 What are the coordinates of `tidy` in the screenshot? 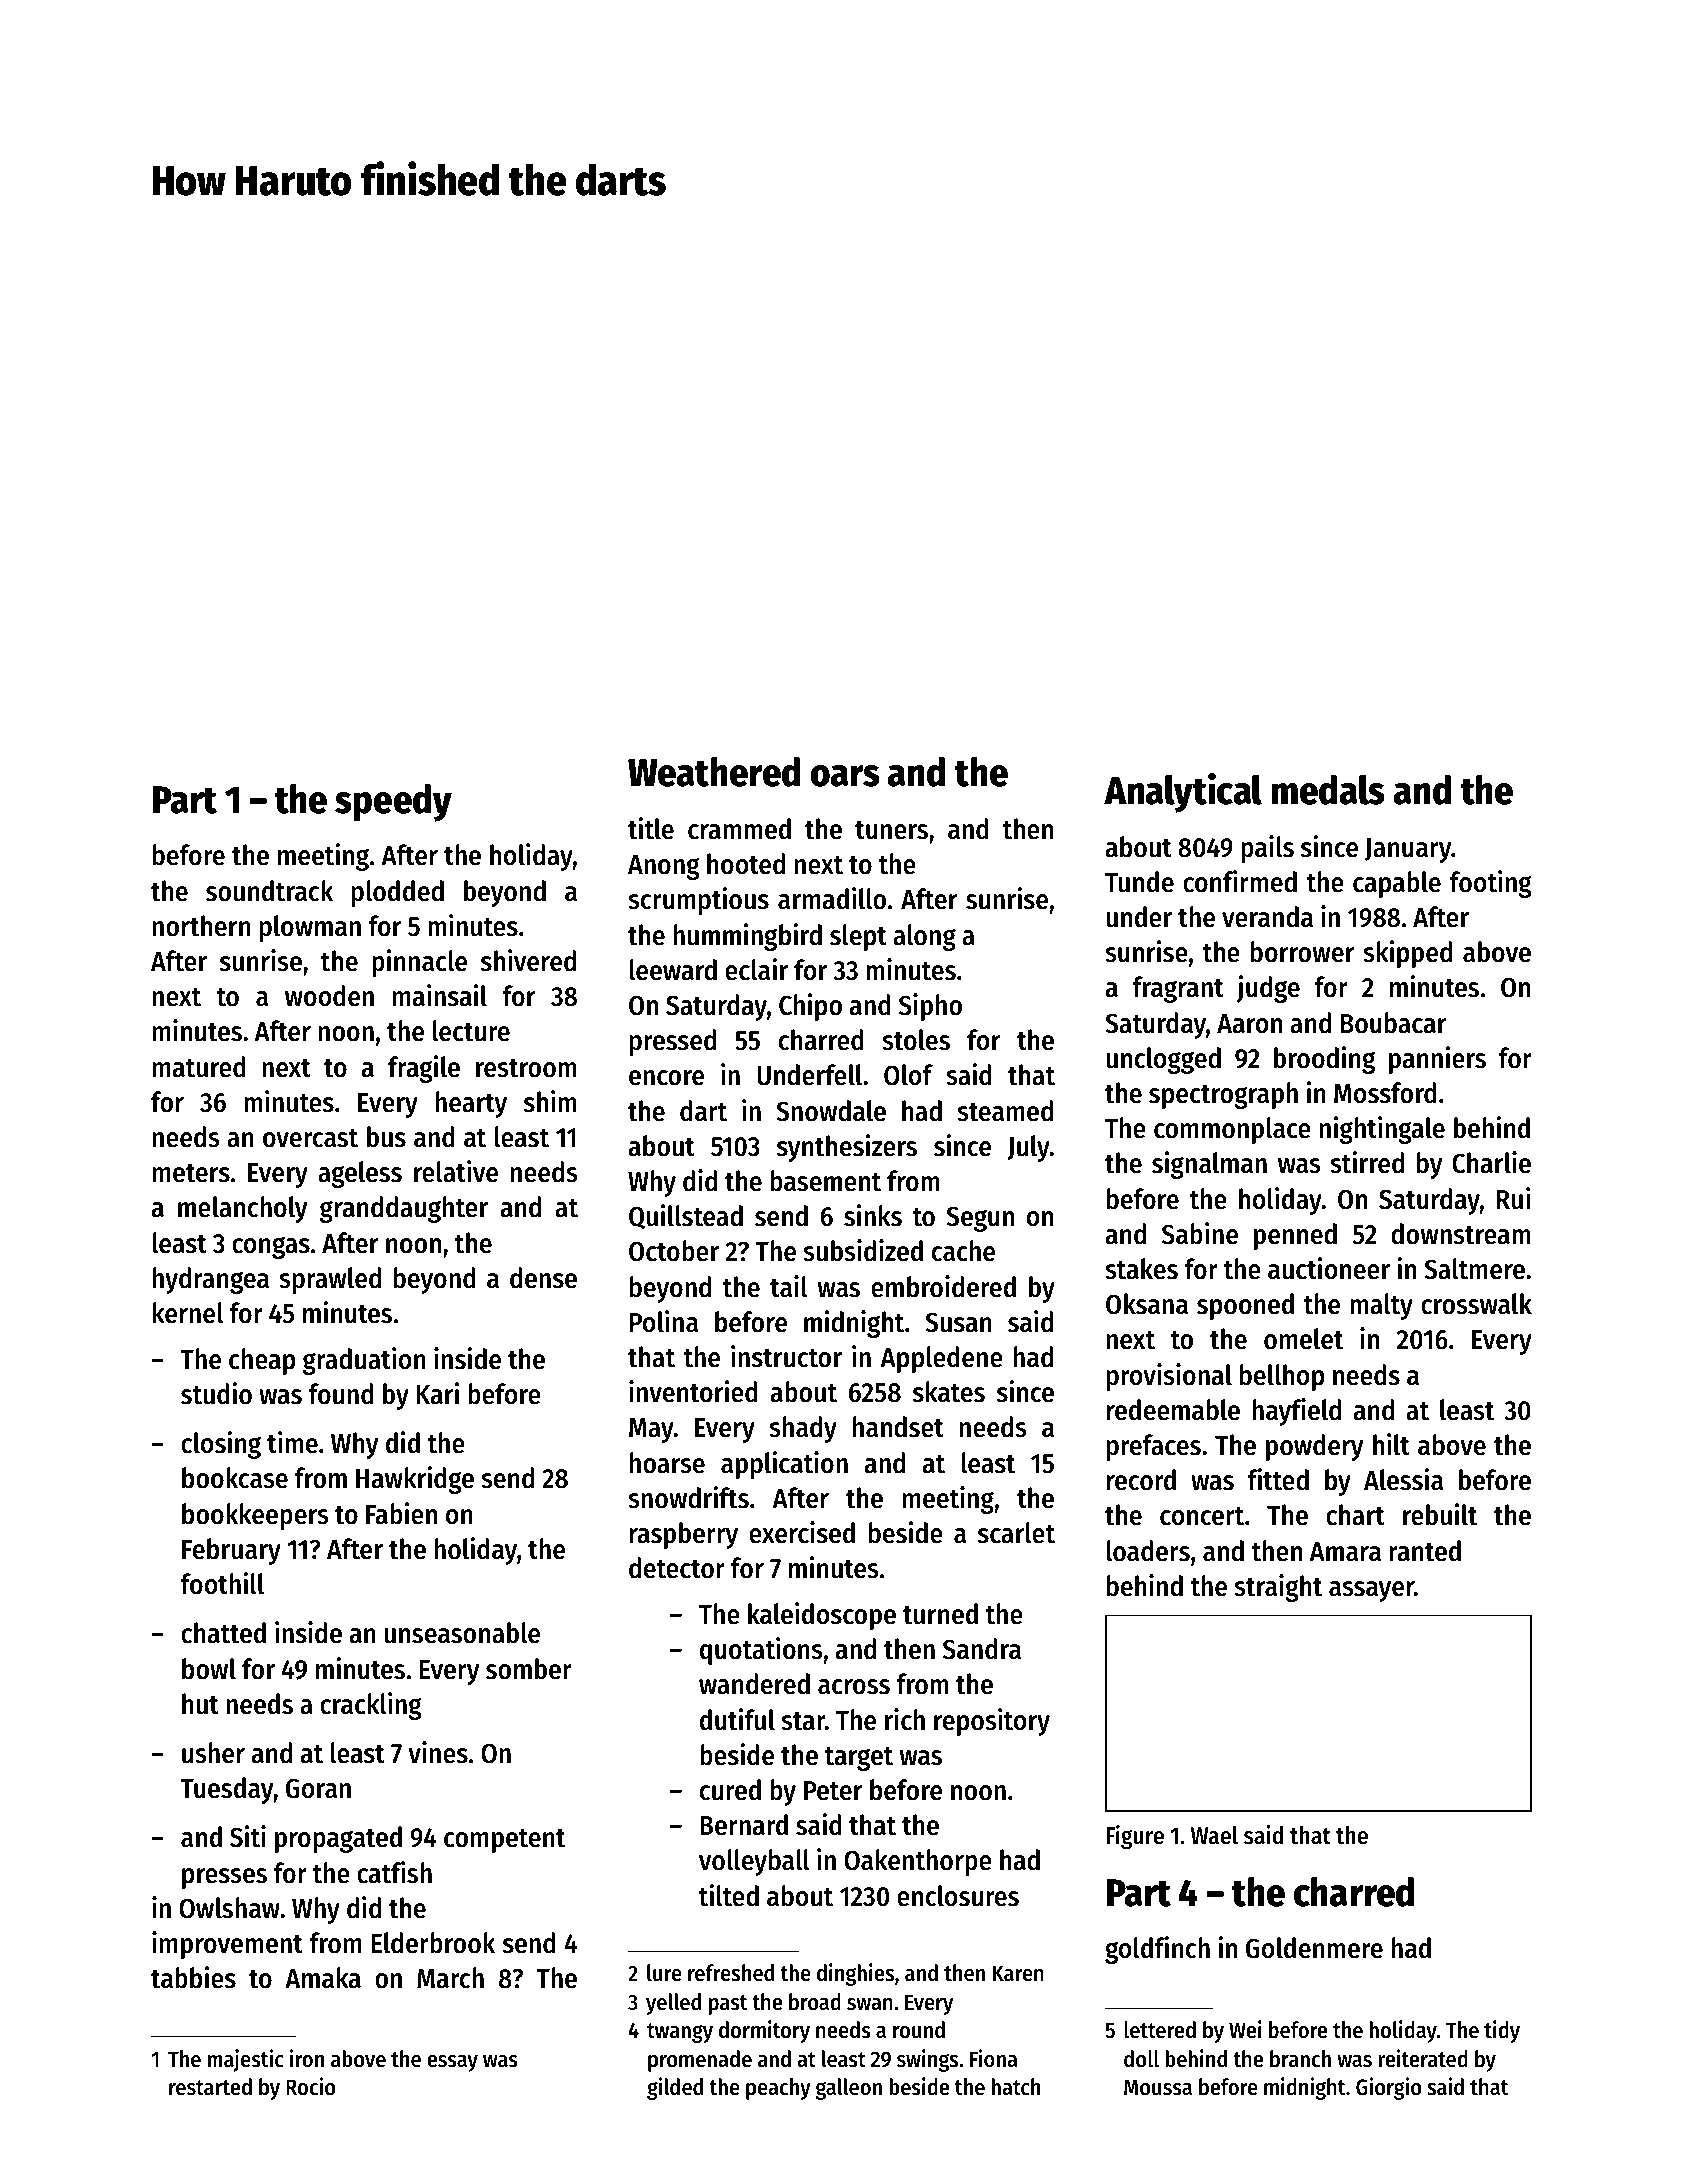 It's located at (1502, 2031).
